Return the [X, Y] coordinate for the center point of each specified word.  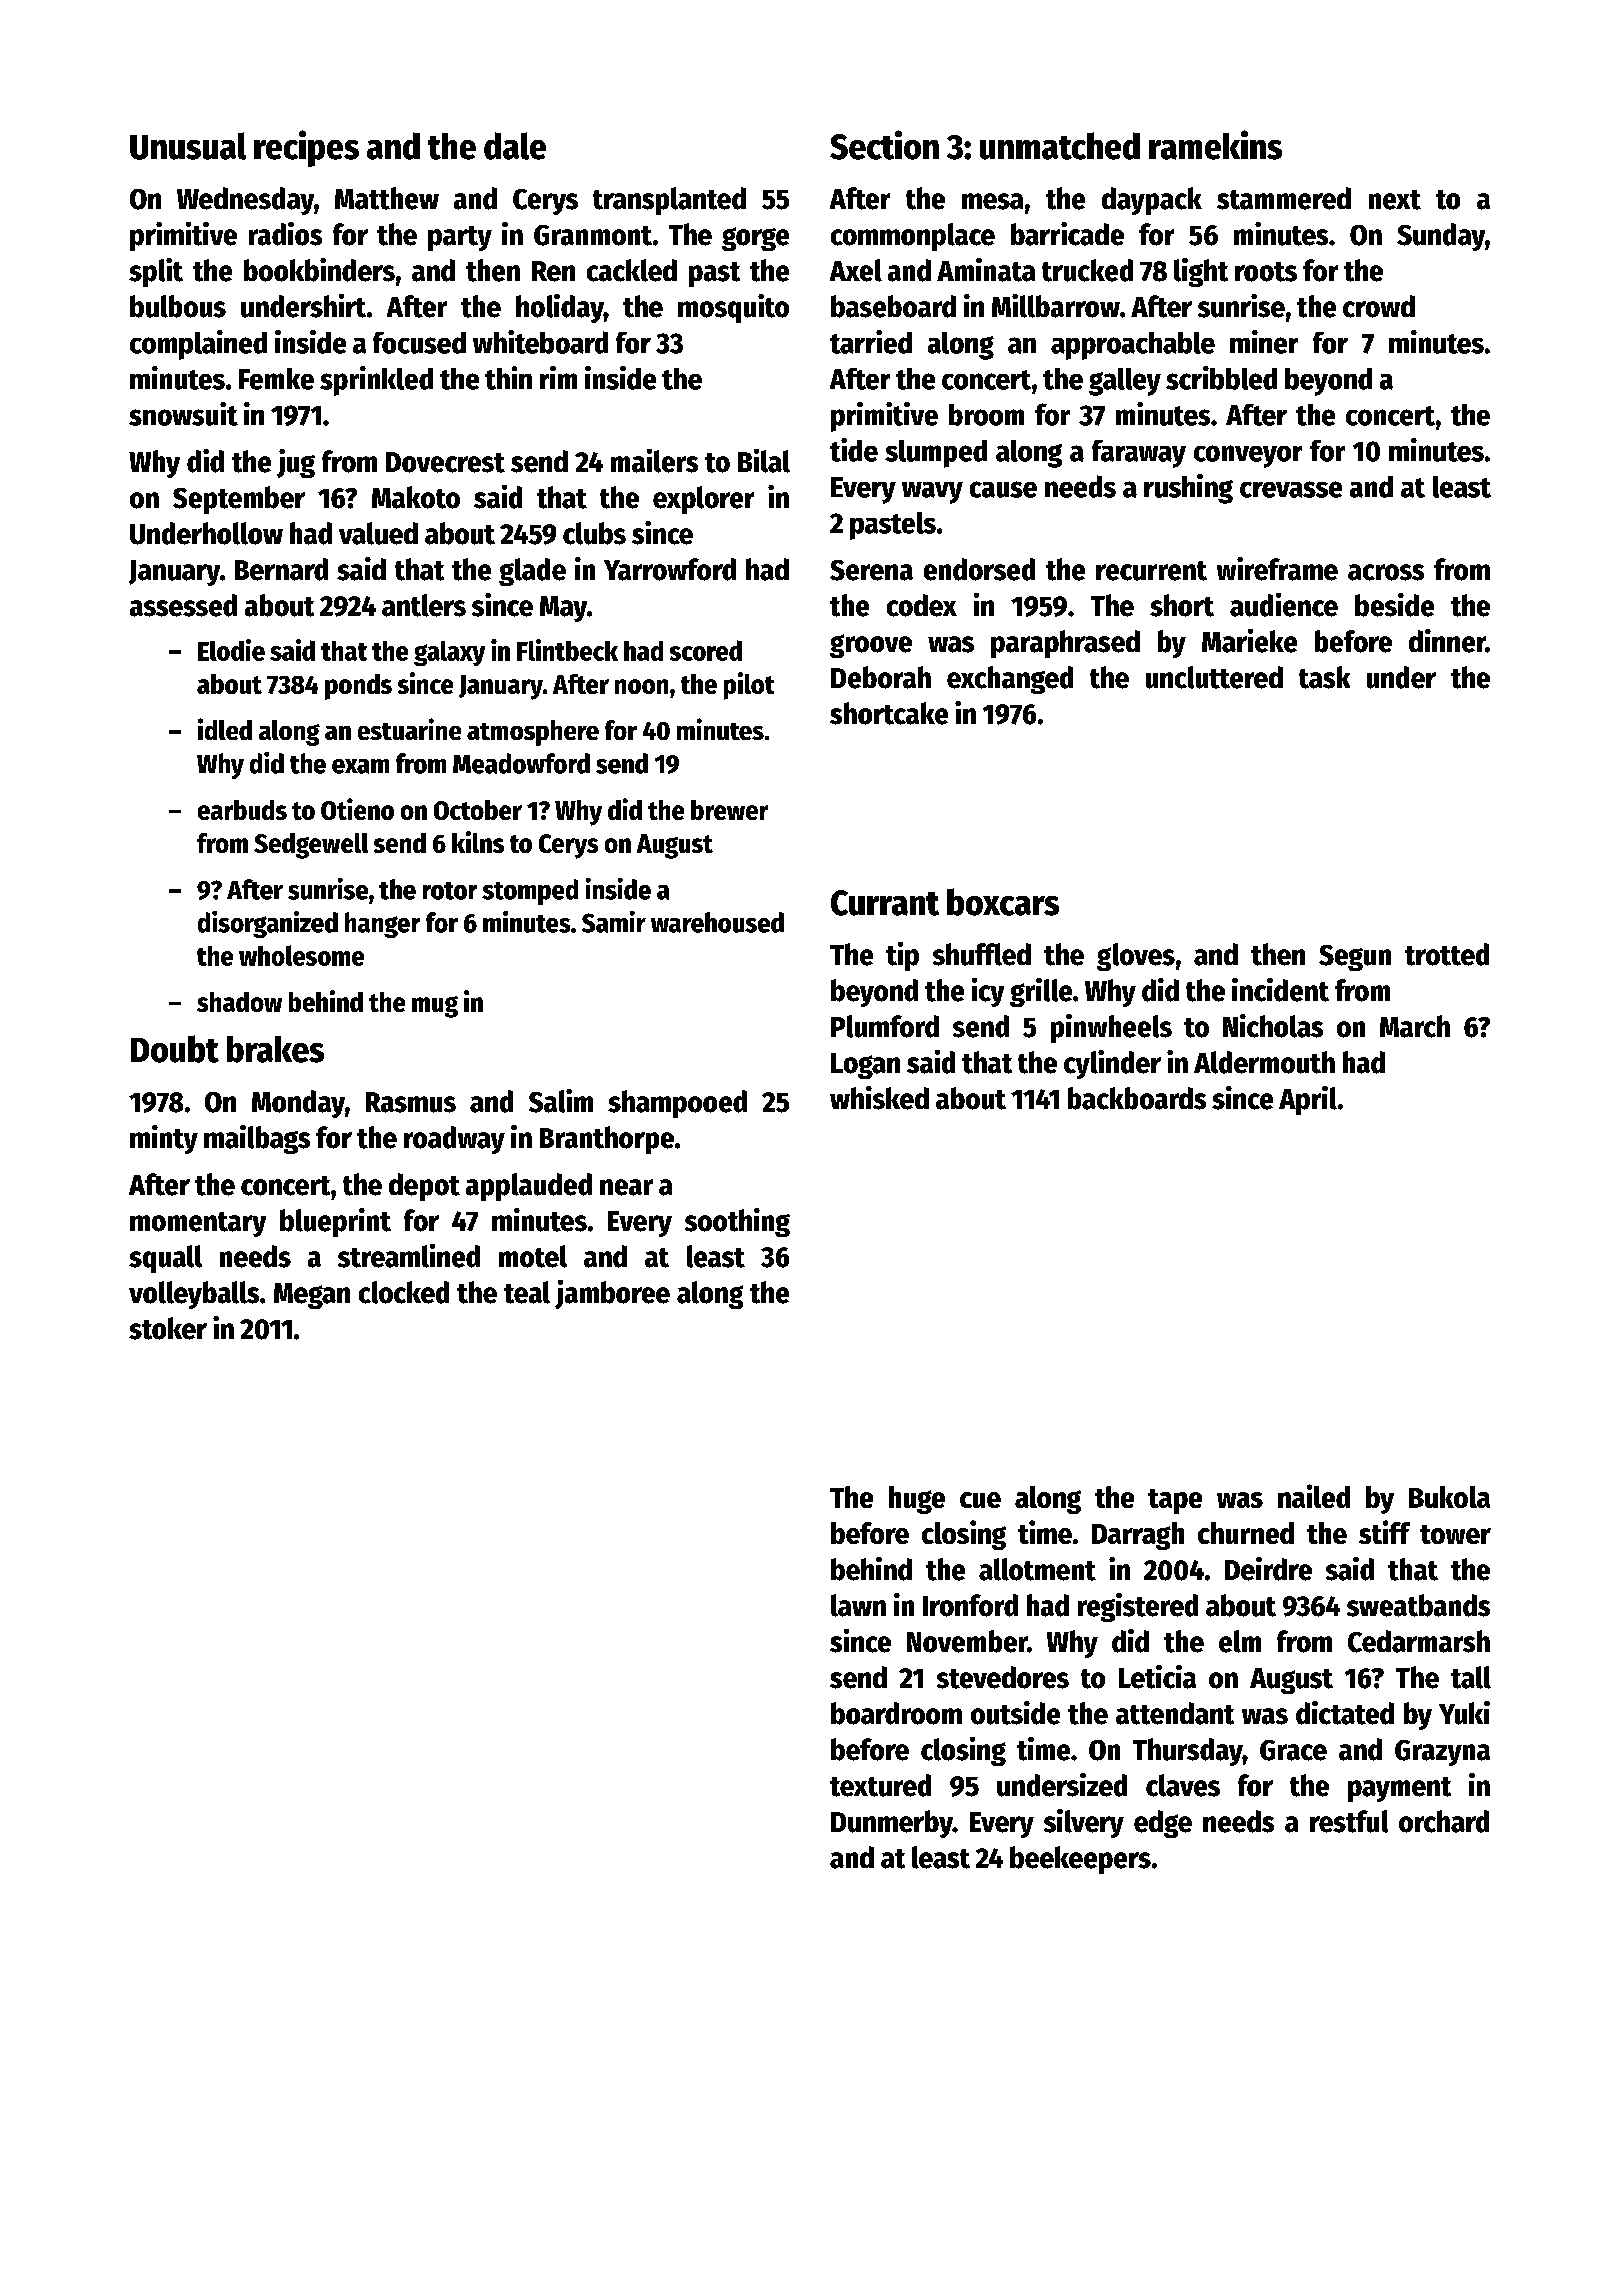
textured [880, 1785]
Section [884, 145]
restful [1349, 1821]
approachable [1133, 346]
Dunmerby [892, 1824]
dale [515, 146]
